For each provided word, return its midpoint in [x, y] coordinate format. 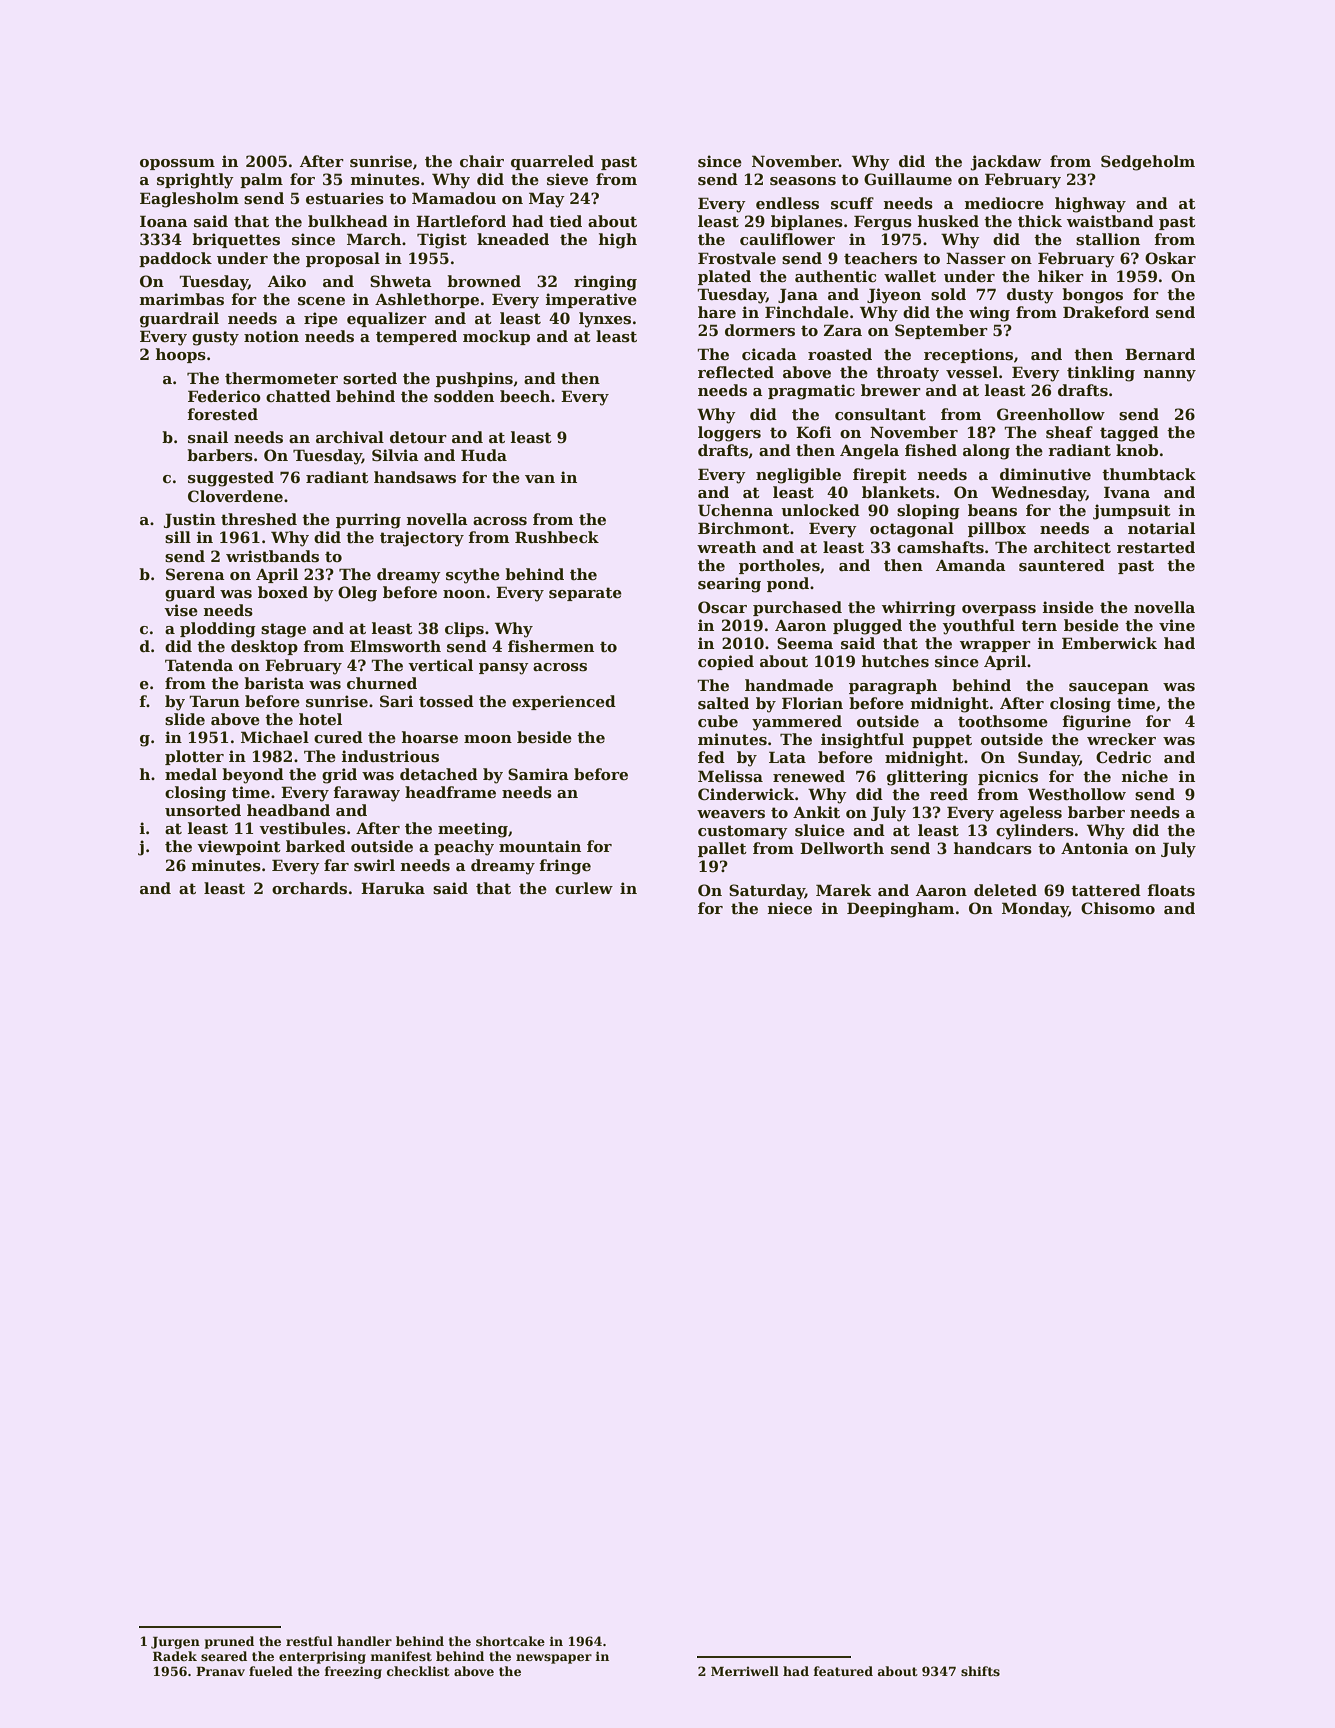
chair [482, 161]
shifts [980, 1671]
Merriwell [745, 1671]
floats [1171, 890]
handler [364, 1641]
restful [309, 1641]
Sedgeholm [1148, 163]
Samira [538, 774]
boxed [283, 592]
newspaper [554, 1659]
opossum [177, 164]
